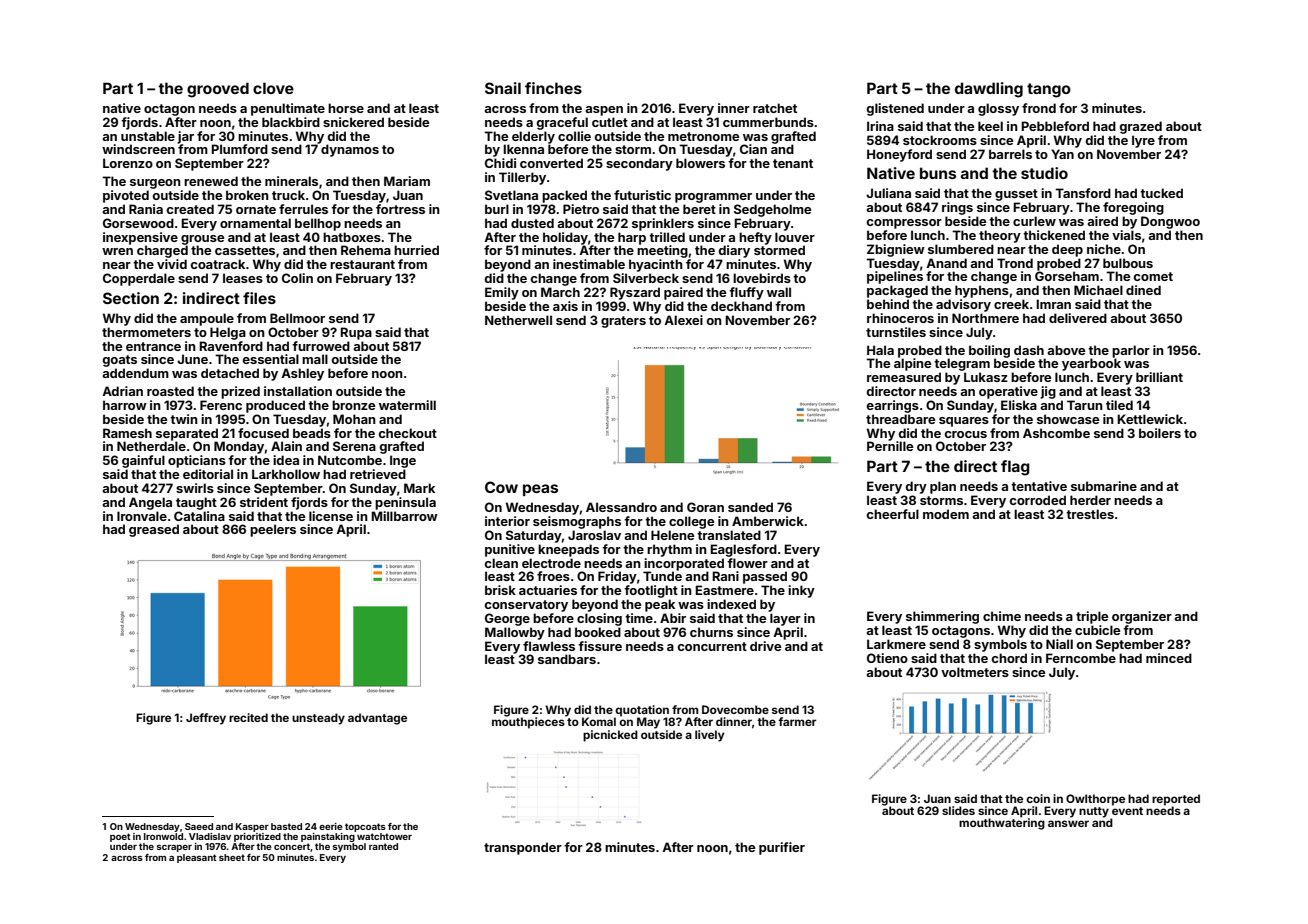 The image size is (1308, 924). What do you see at coordinates (1055, 126) in the document?
I see `Pebbleford` at bounding box center [1055, 126].
